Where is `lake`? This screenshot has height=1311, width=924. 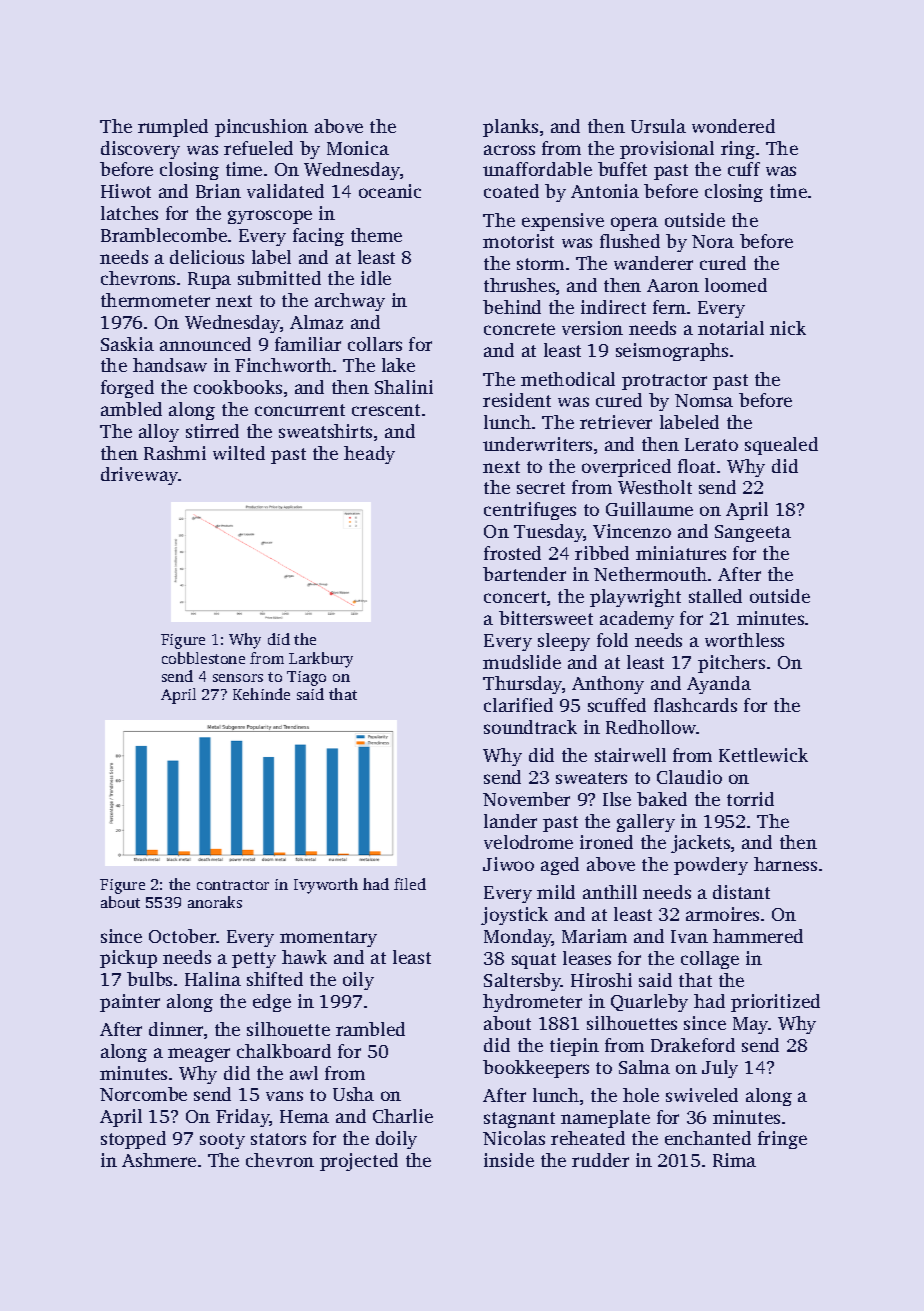
lake is located at coordinates (398, 365).
